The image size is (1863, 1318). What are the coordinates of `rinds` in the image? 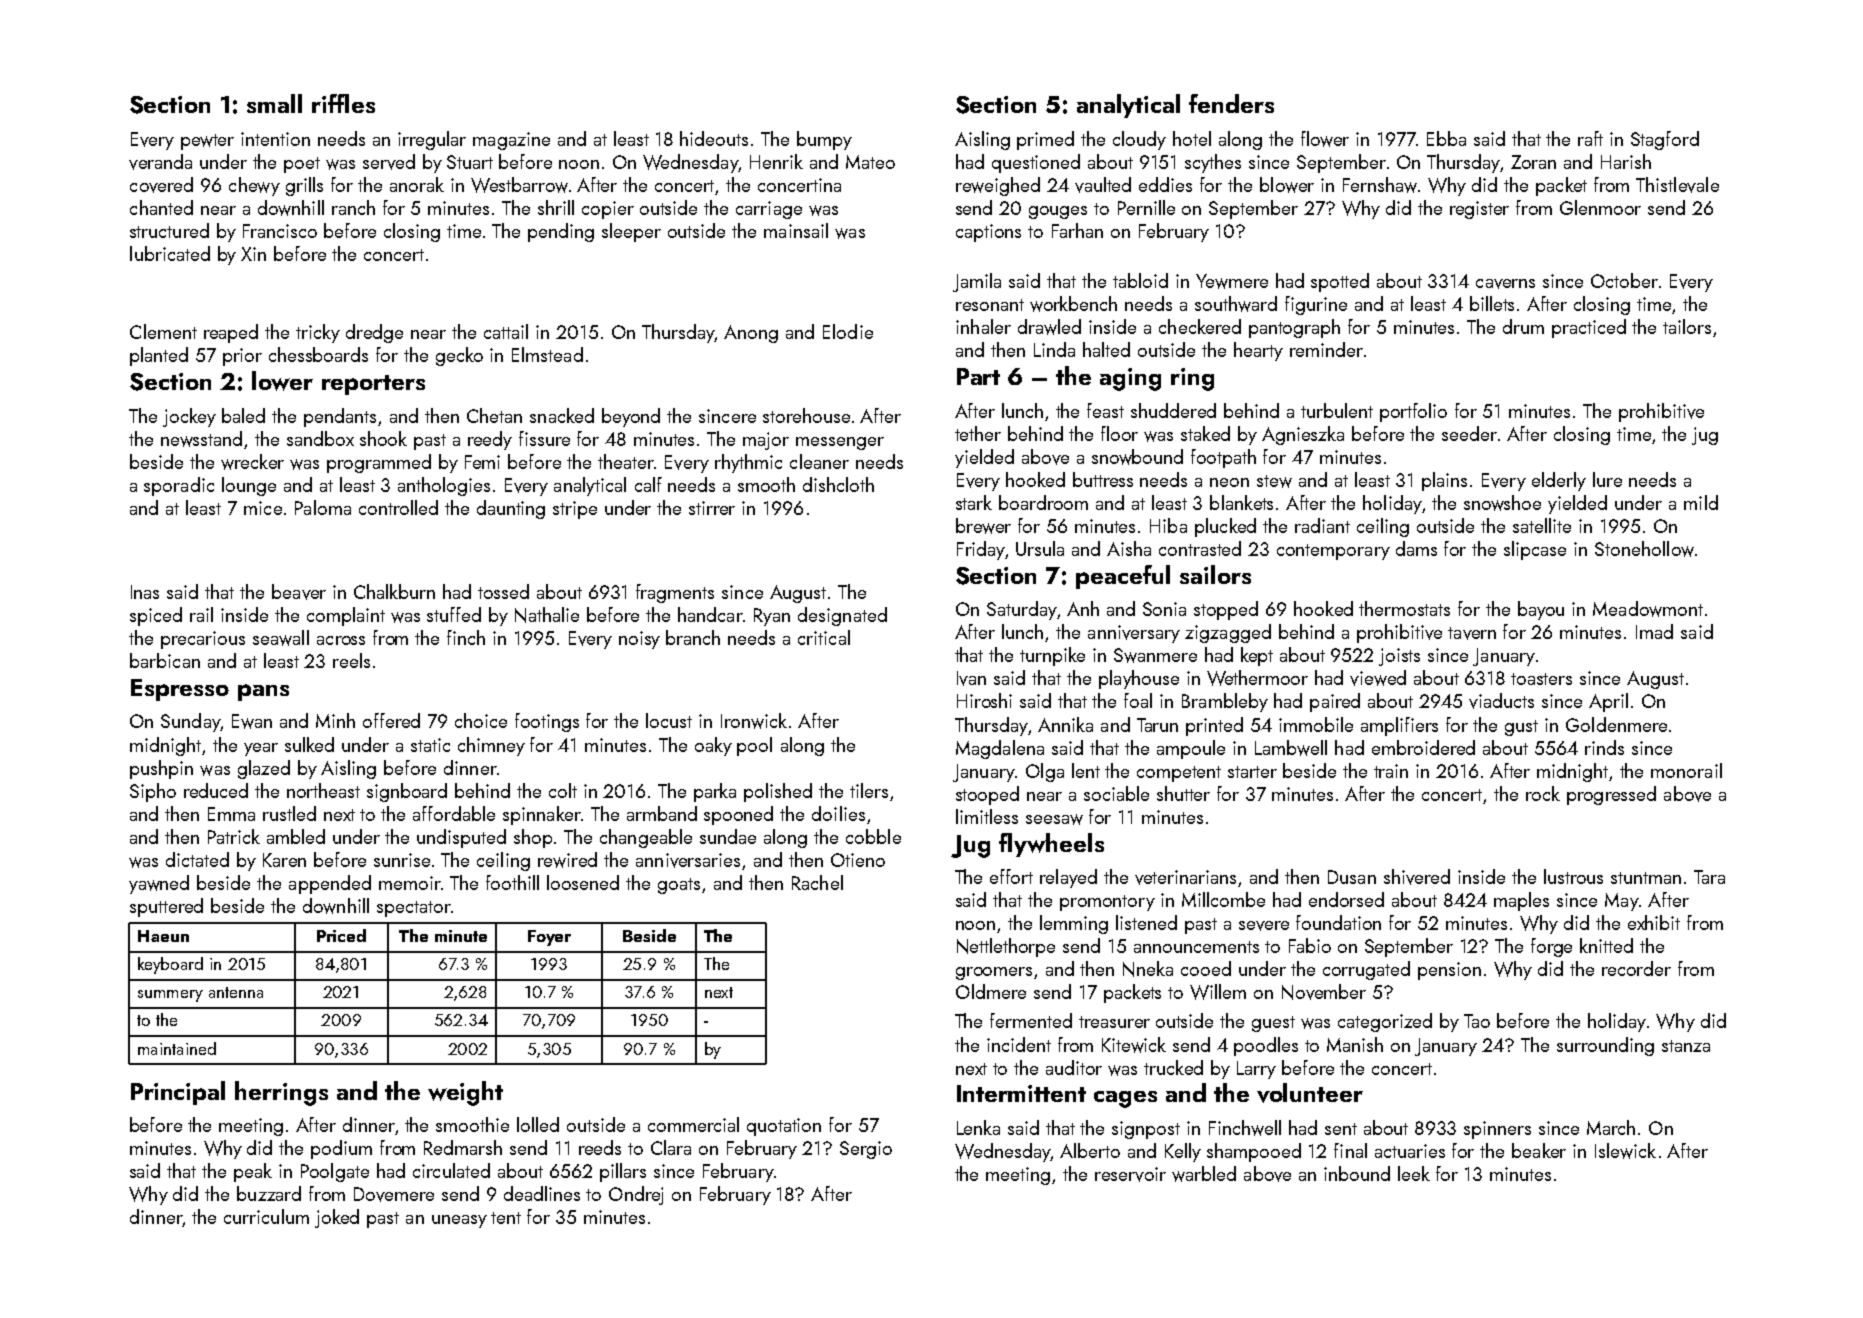 It's located at (1604, 747).
